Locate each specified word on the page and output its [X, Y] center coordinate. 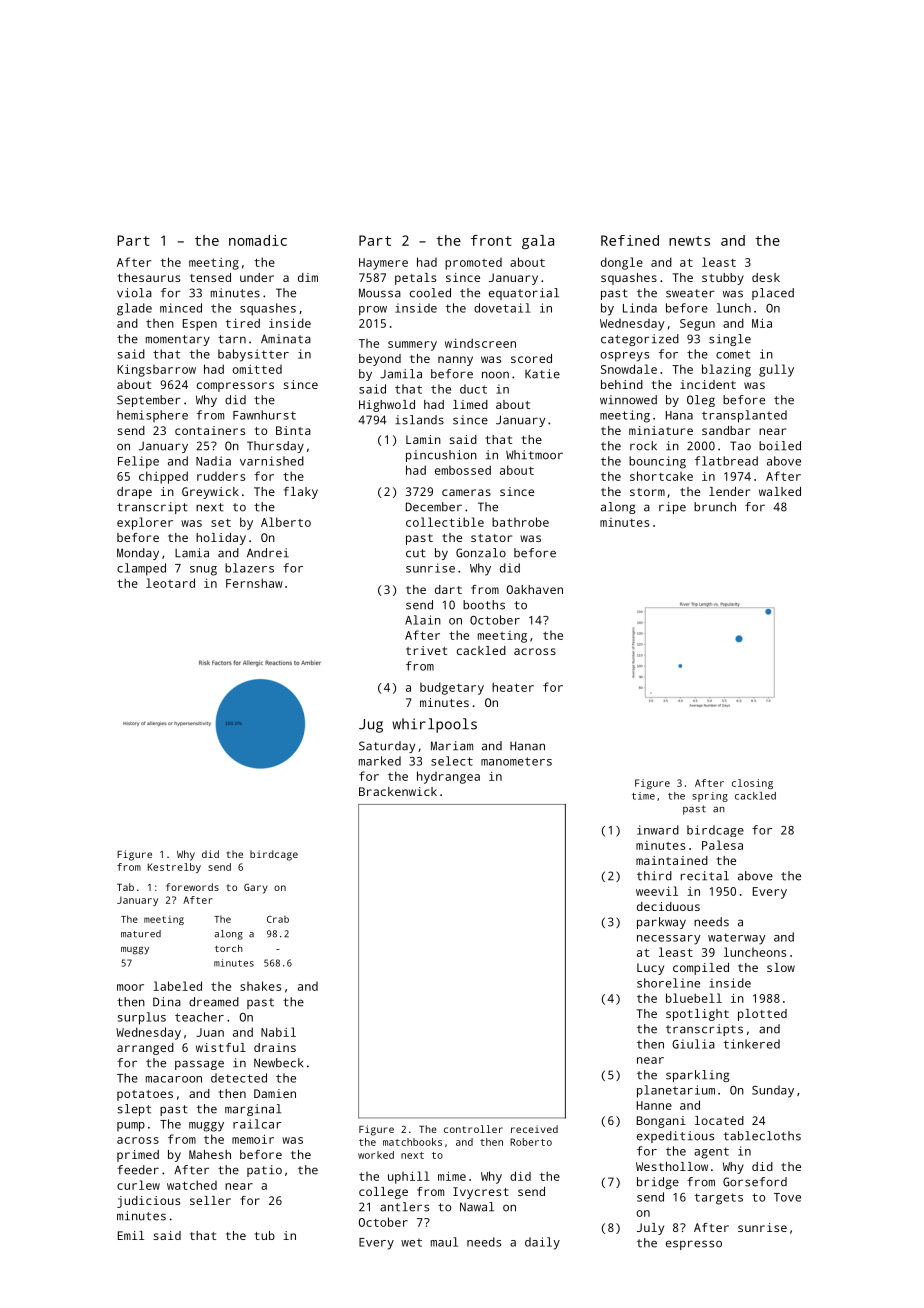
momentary [178, 340]
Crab [278, 919]
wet [411, 1242]
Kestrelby [174, 868]
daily [542, 1243]
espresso [694, 1245]
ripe [672, 508]
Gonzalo [481, 553]
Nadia [213, 461]
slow [781, 967]
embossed [463, 470]
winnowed [628, 400]
